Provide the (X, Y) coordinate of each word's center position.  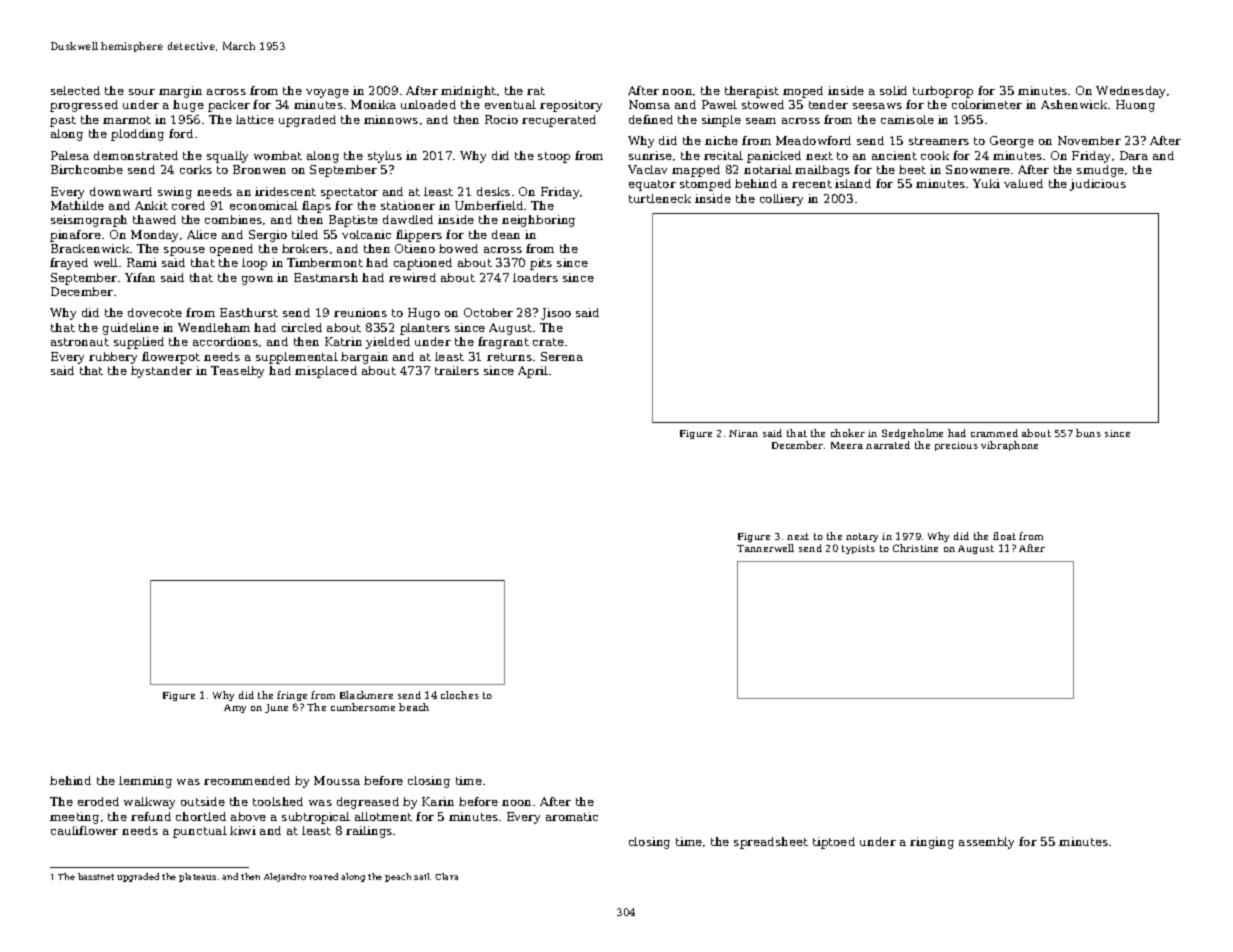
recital (723, 155)
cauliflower (84, 830)
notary (862, 537)
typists (858, 549)
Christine (915, 548)
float (1004, 536)
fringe (292, 696)
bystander (161, 372)
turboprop (943, 92)
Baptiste (353, 221)
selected (75, 90)
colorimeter (987, 104)
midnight (468, 92)
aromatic (572, 816)
